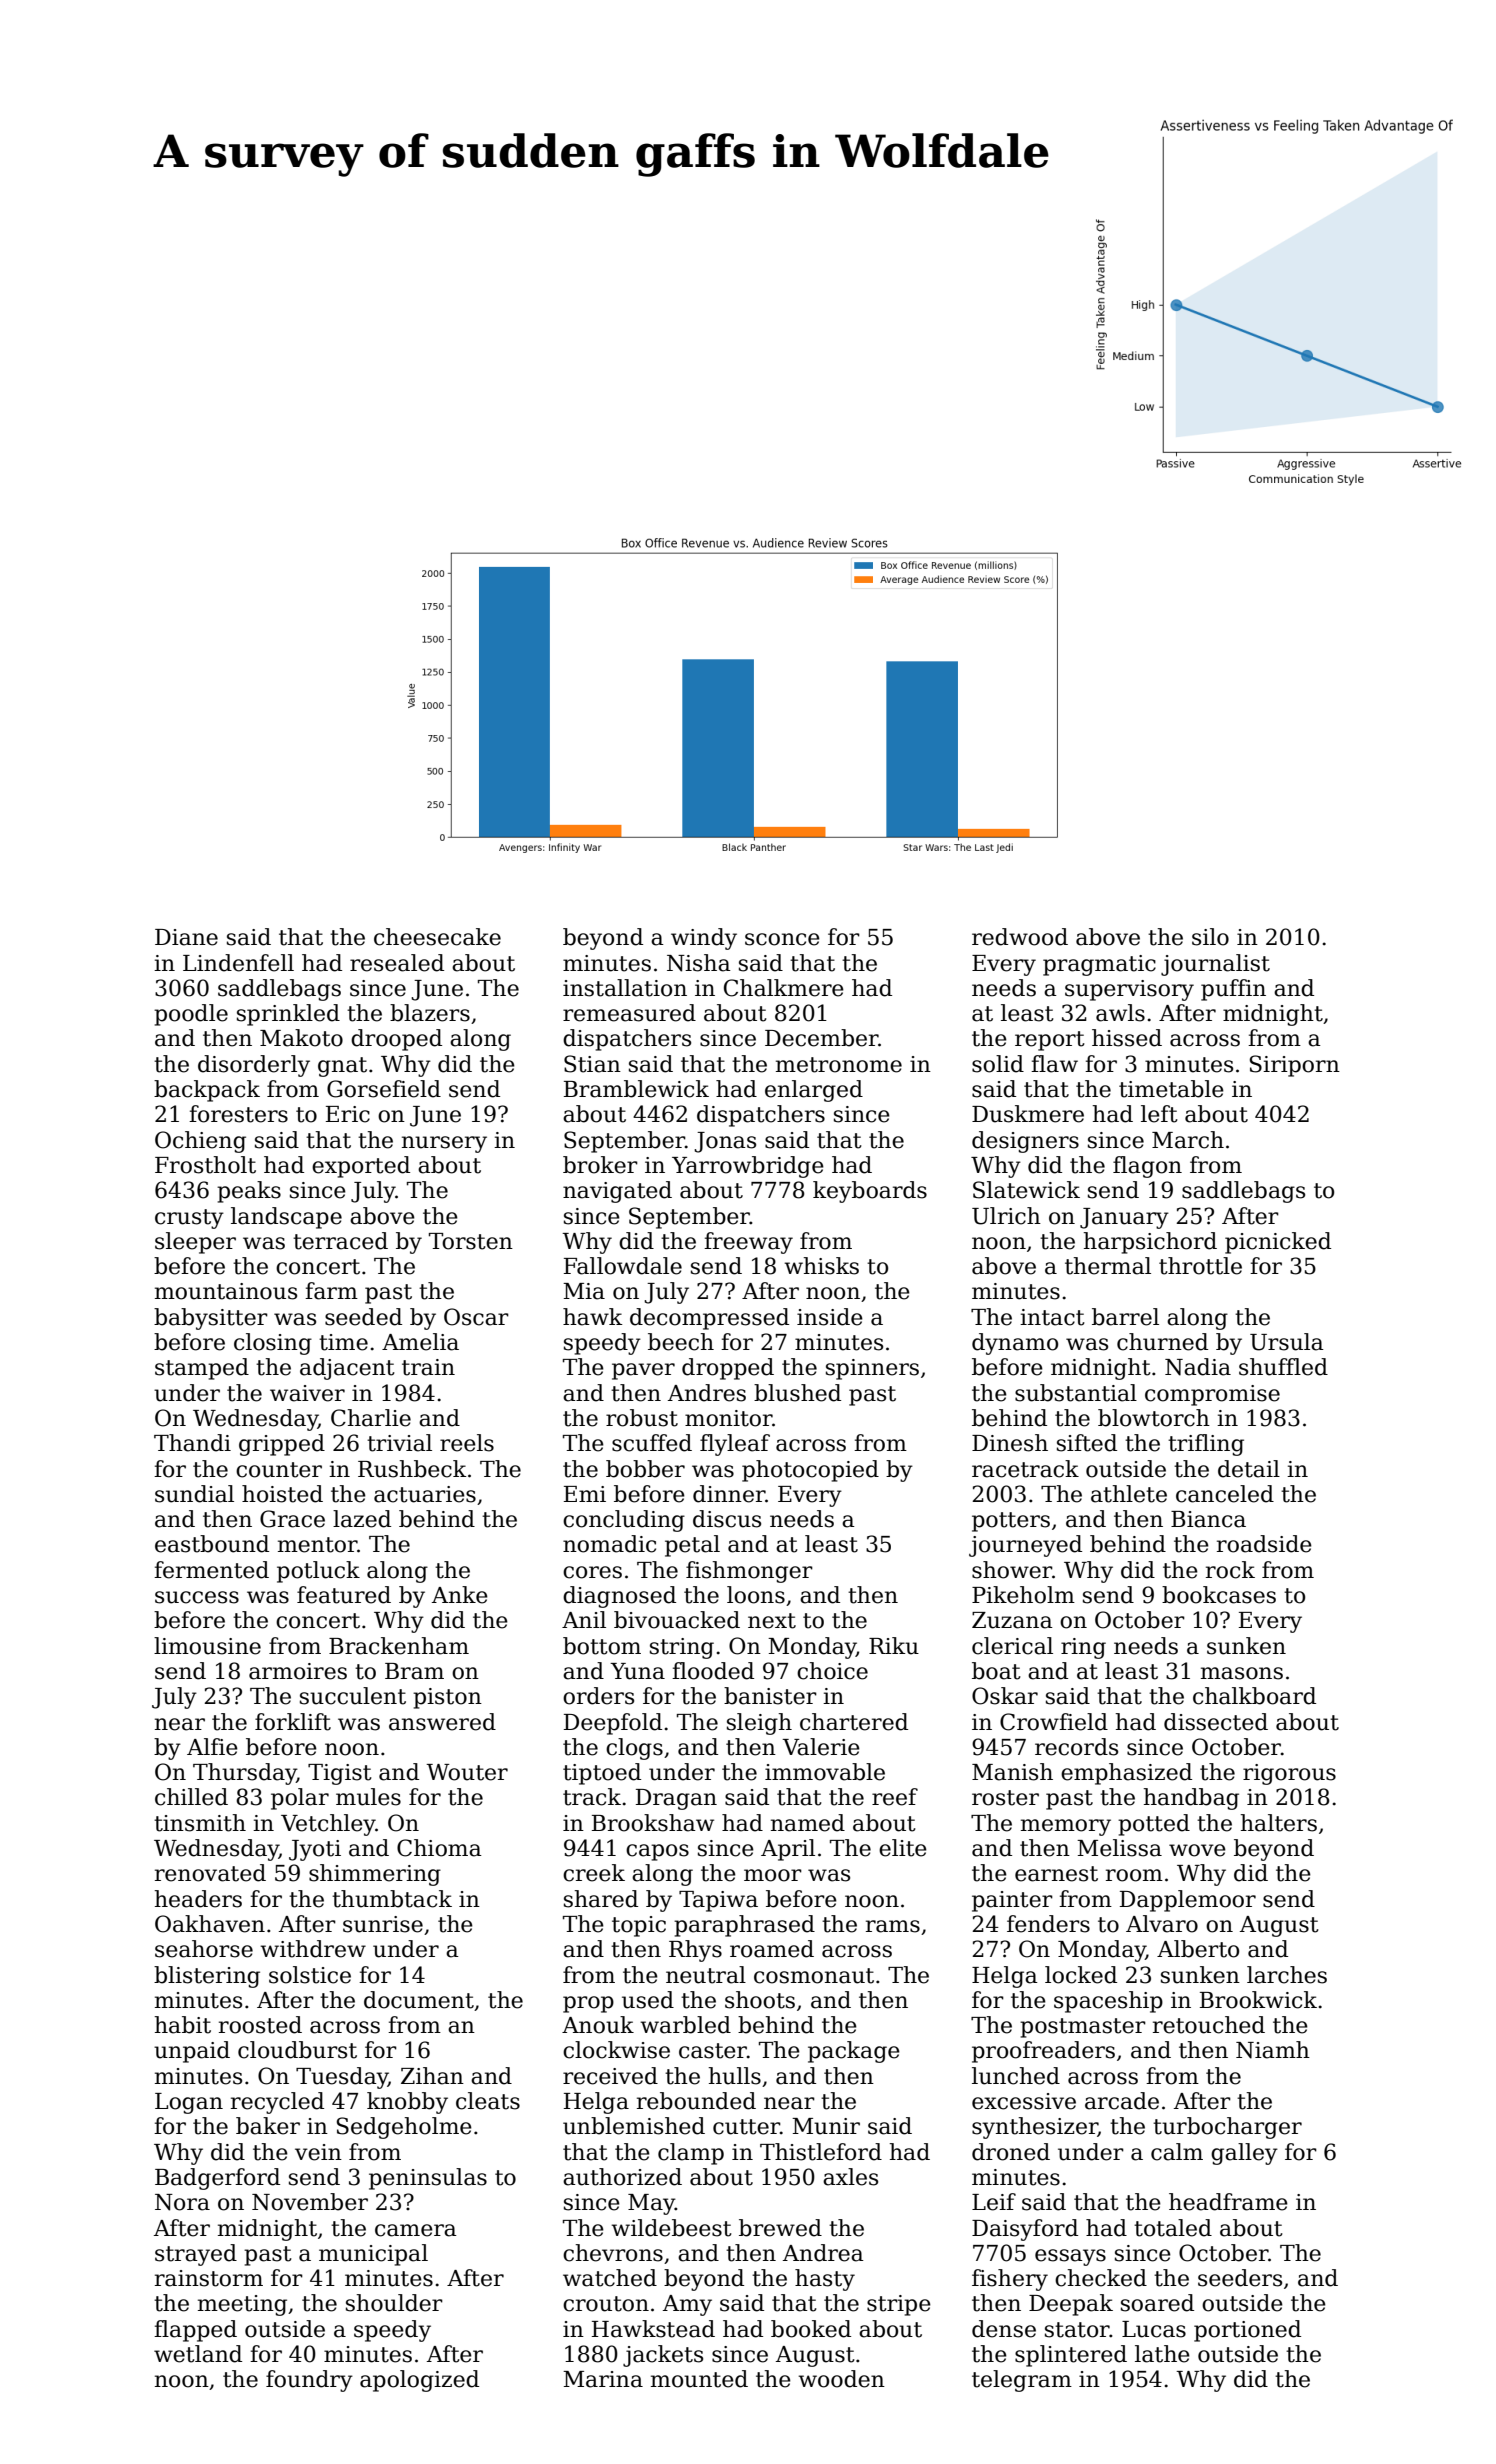  I want to click on seahorse, so click(204, 1949).
